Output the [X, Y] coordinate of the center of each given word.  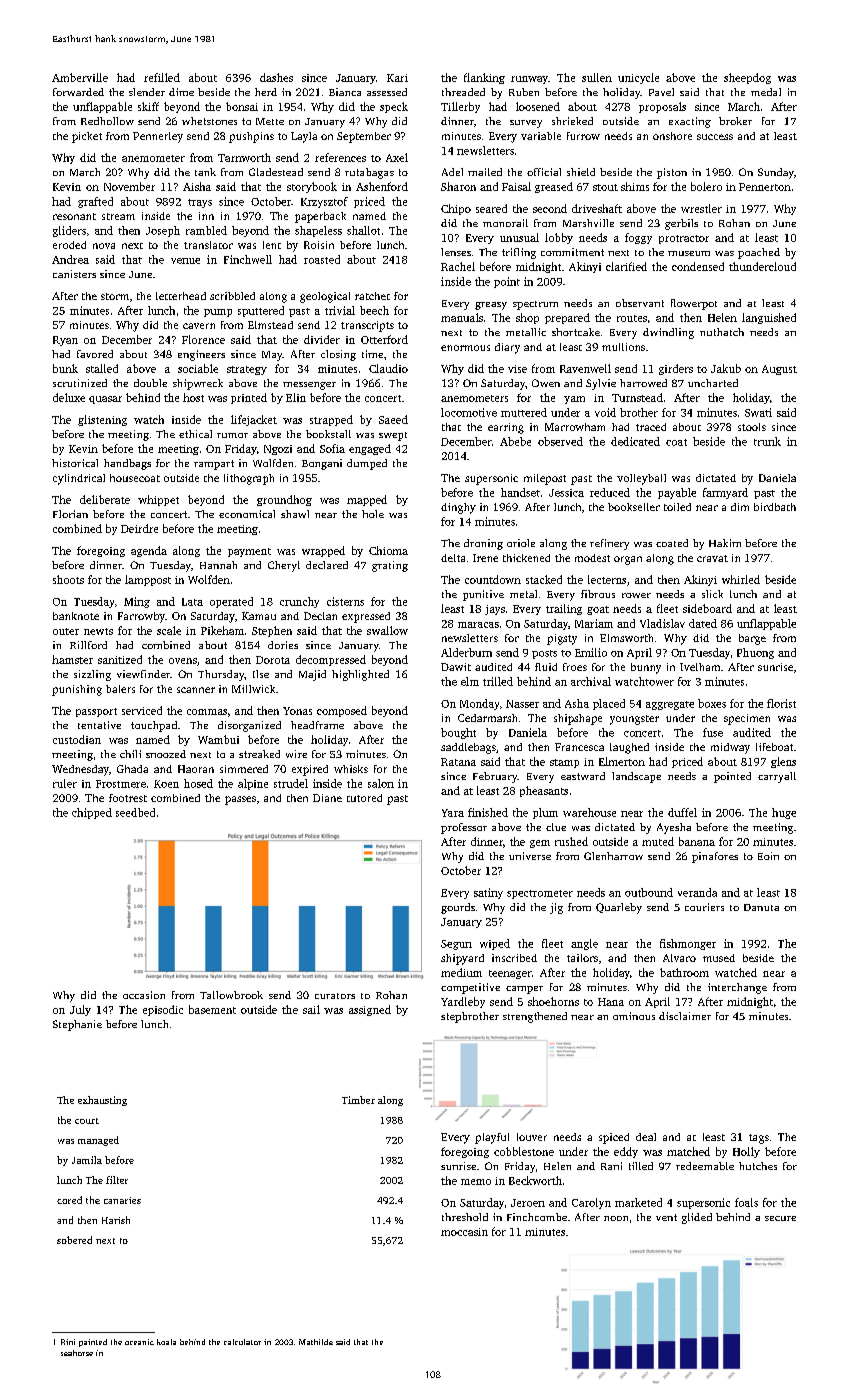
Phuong [755, 653]
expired [310, 770]
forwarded [78, 92]
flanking [484, 78]
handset [520, 492]
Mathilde [316, 1342]
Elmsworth [626, 638]
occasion [144, 995]
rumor [232, 435]
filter [117, 1180]
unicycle [638, 78]
